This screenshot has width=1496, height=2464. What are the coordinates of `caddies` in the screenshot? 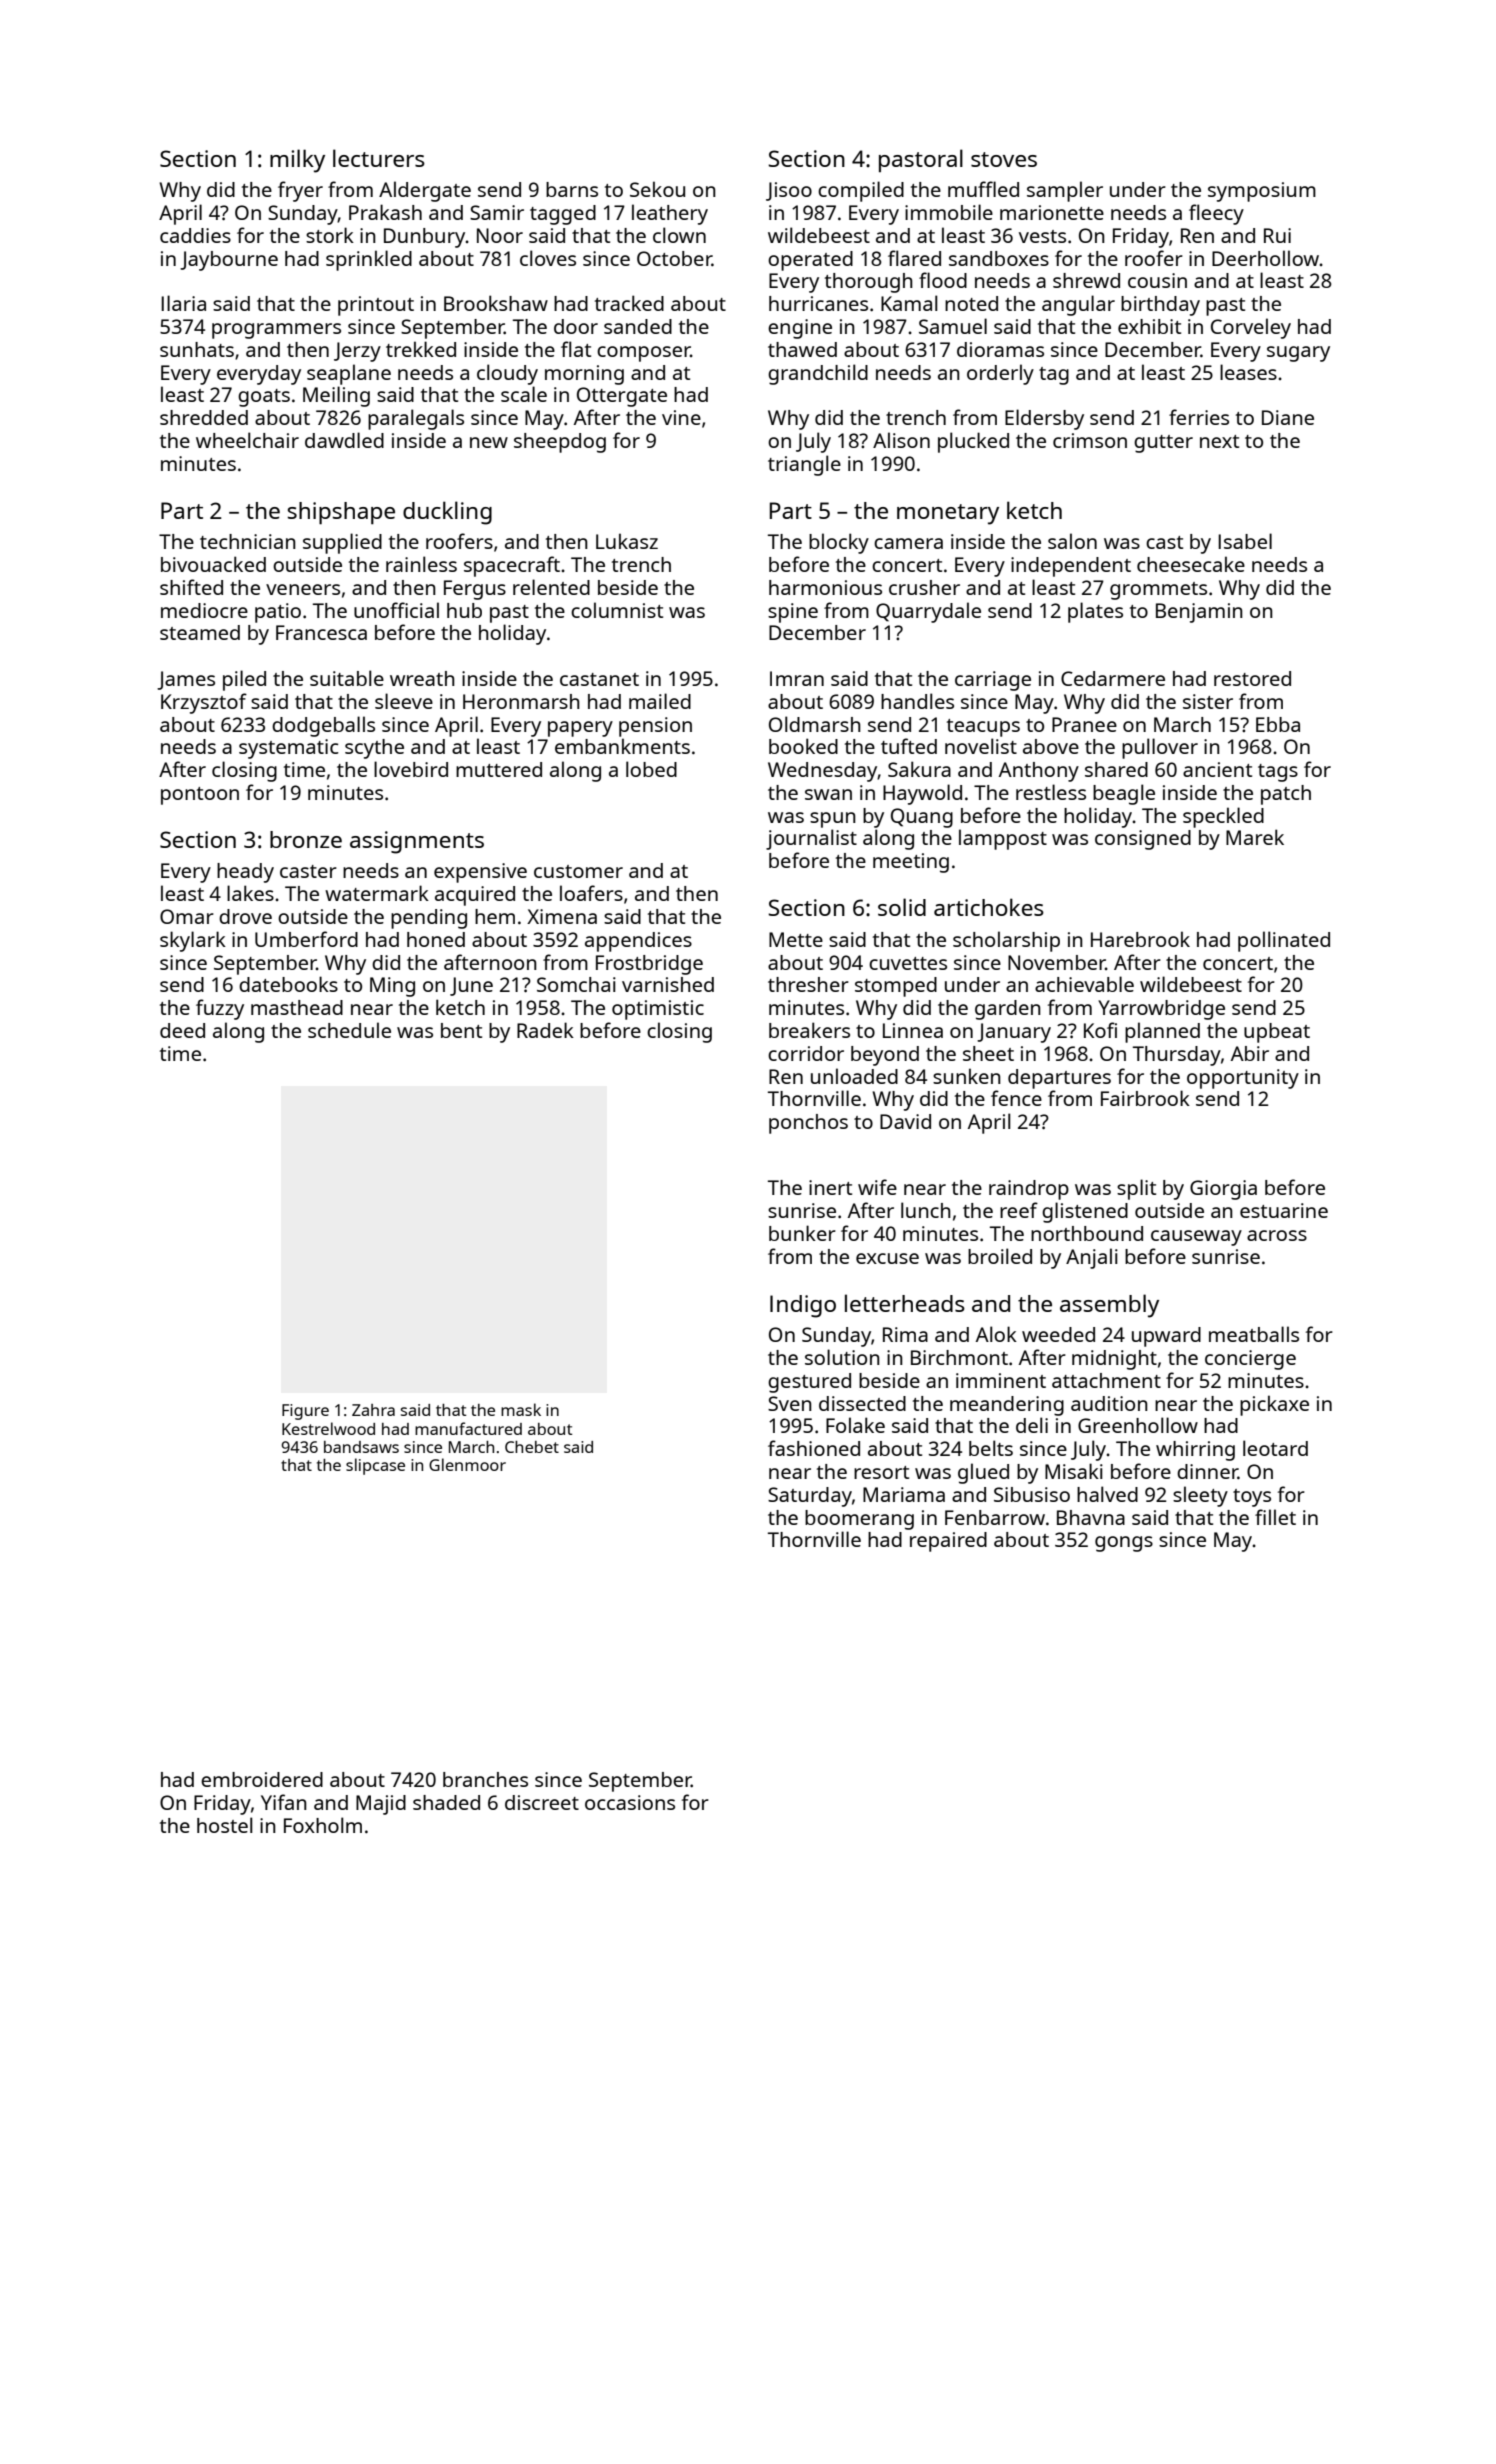 It's located at (195, 235).
